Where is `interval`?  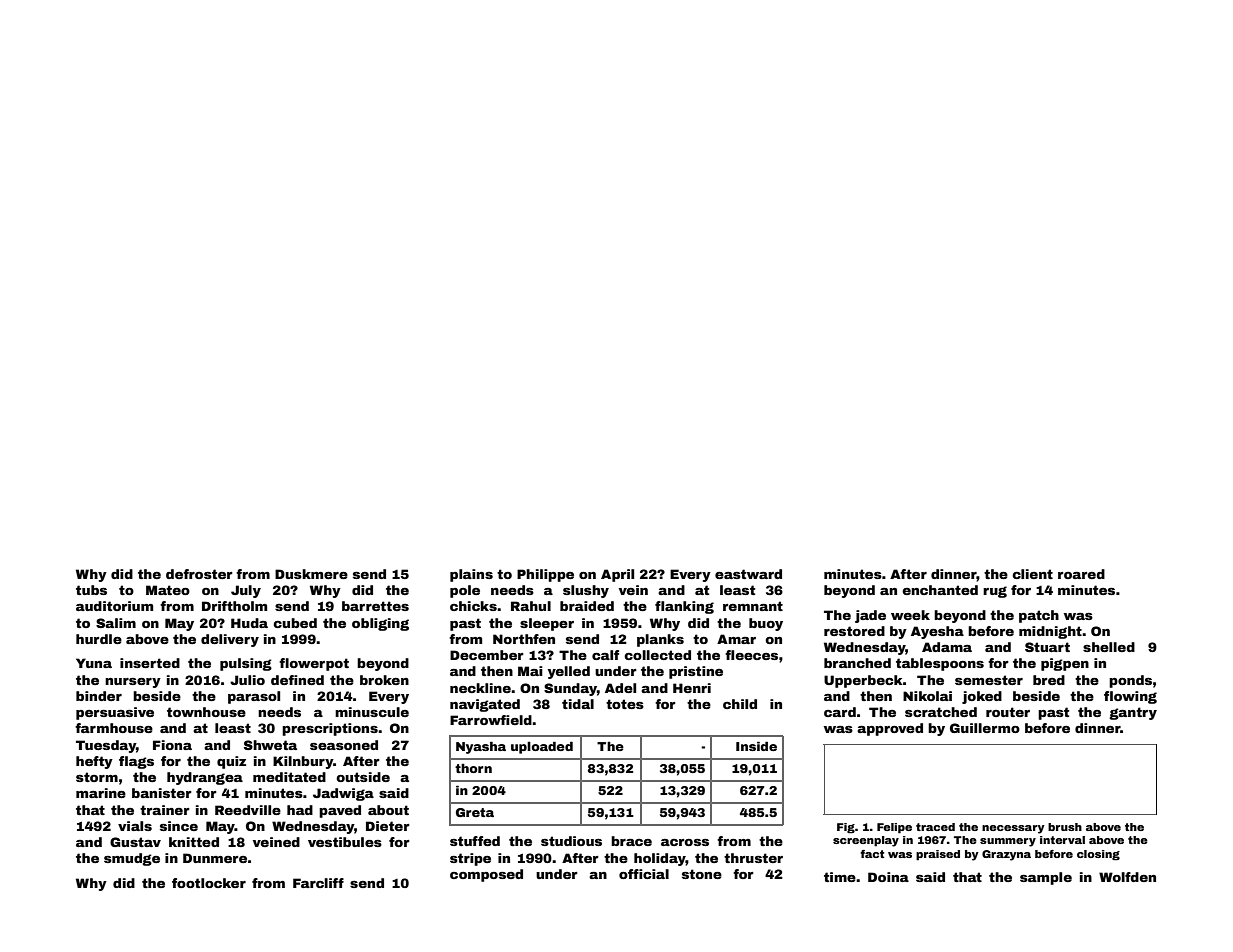
interval is located at coordinates (1062, 840).
